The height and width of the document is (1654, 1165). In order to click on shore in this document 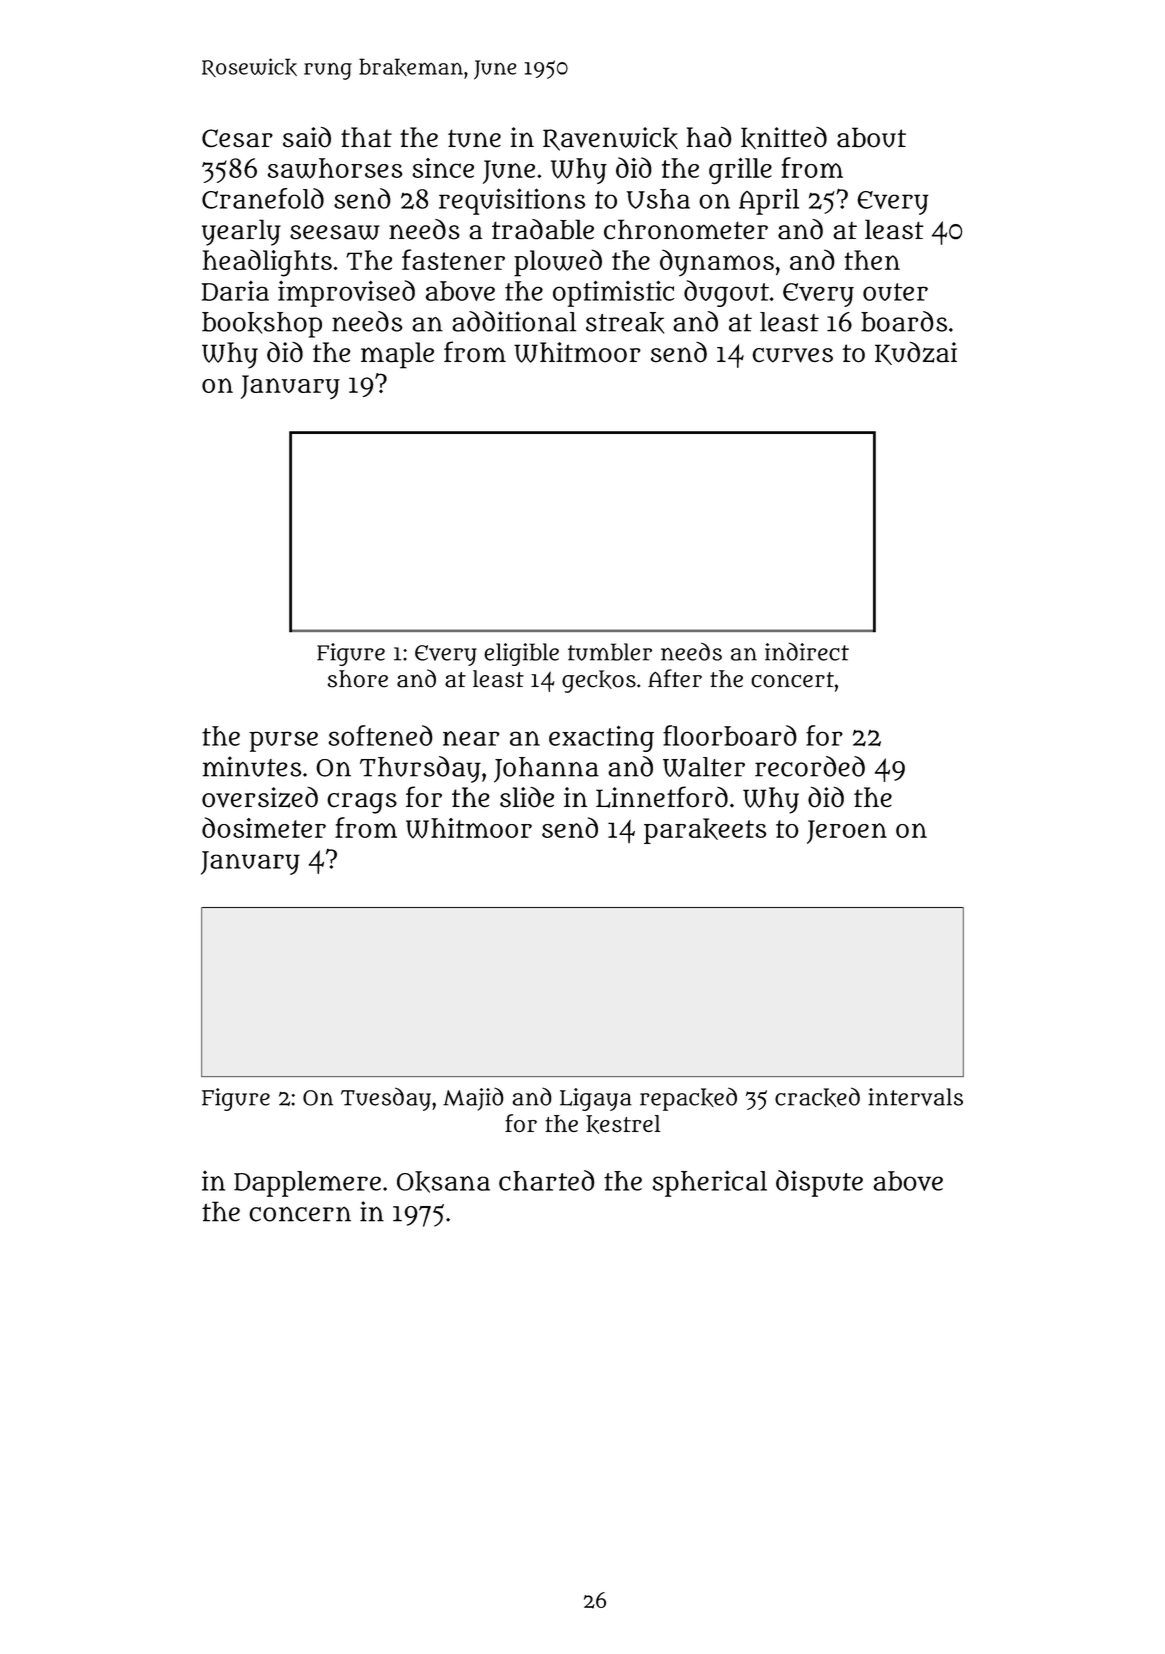, I will do `click(358, 679)`.
